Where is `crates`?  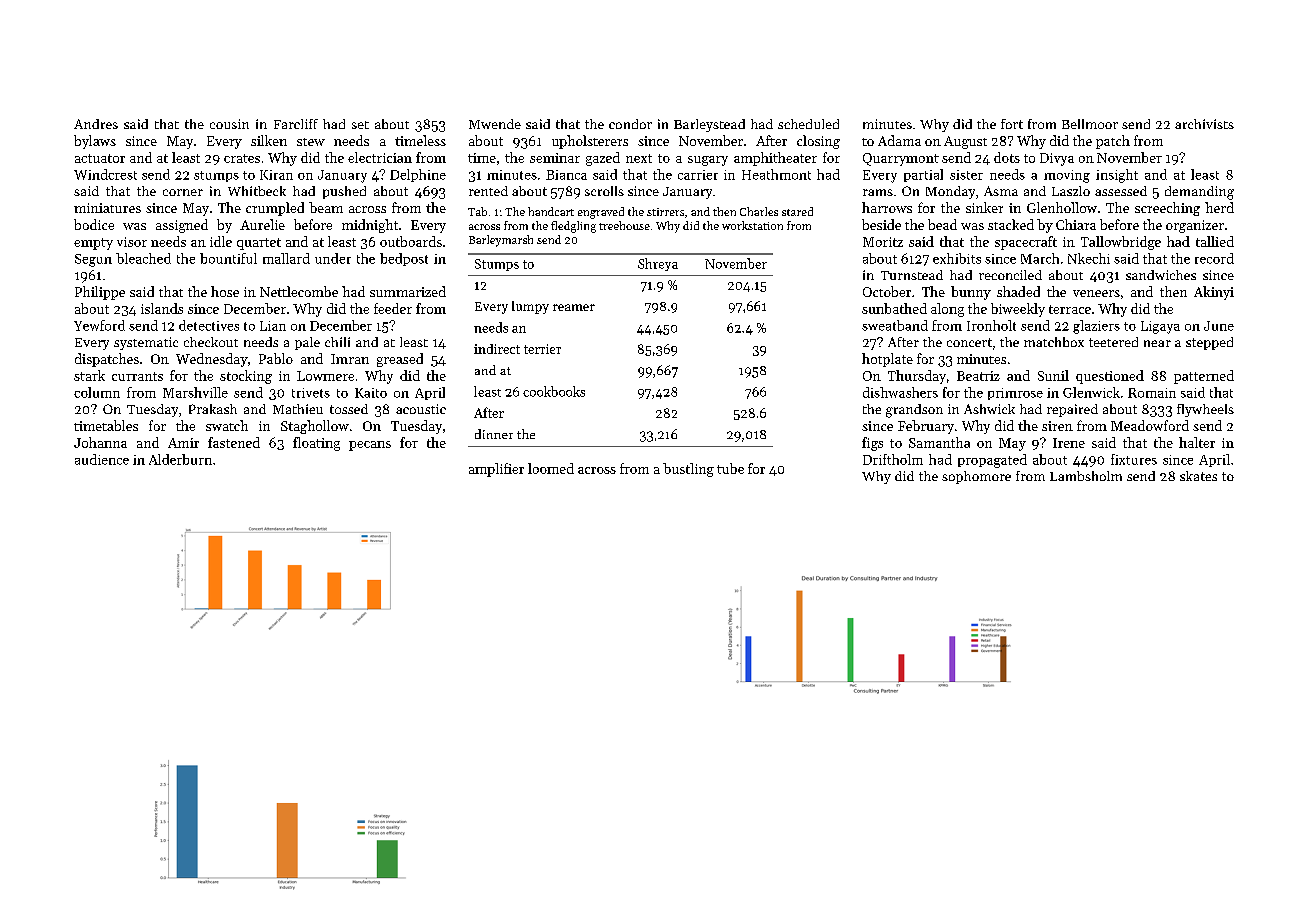 crates is located at coordinates (242, 158).
